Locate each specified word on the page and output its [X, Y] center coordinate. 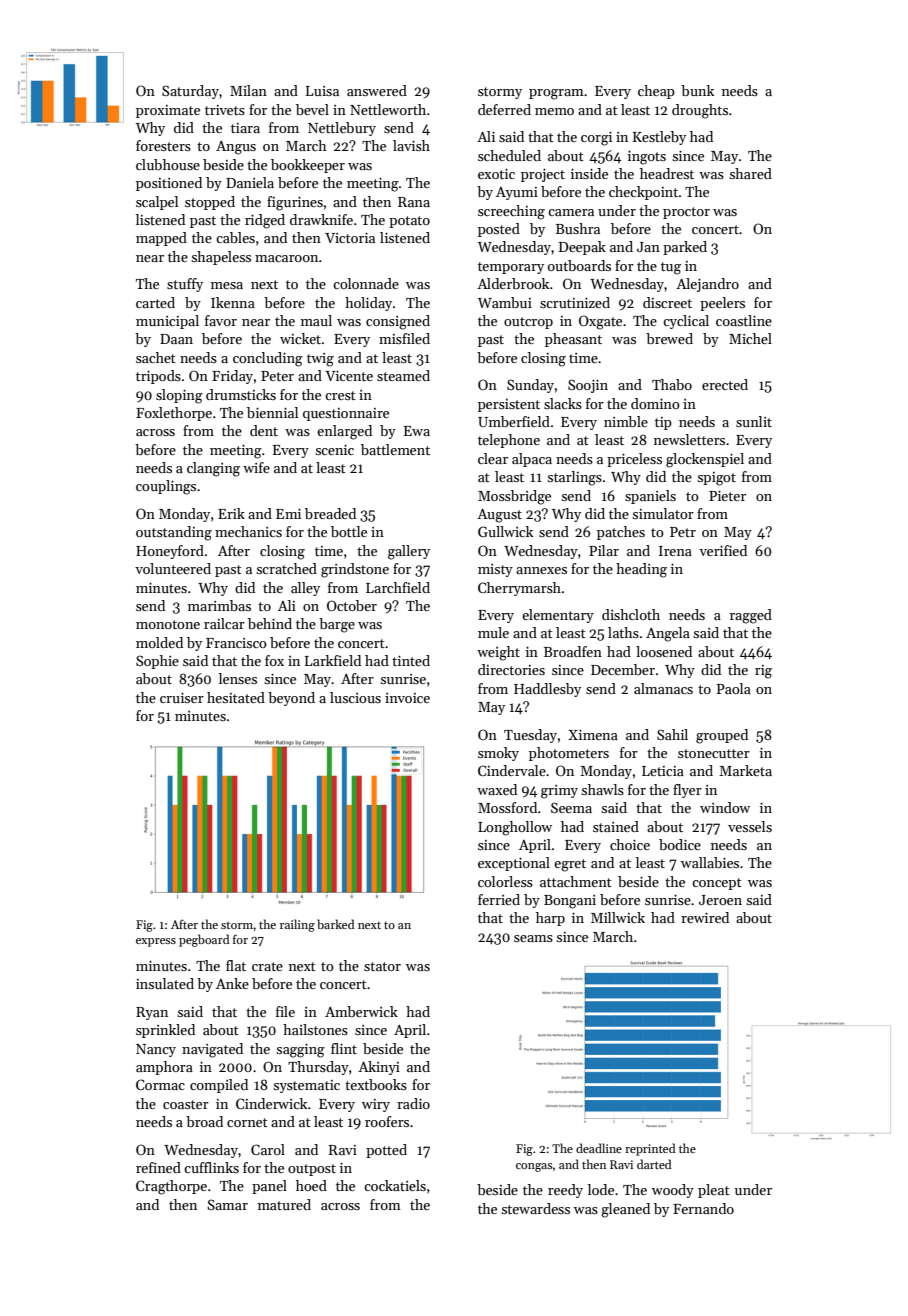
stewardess [535, 1208]
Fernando [703, 1208]
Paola [734, 688]
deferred [504, 109]
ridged [265, 221]
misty [495, 570]
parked [685, 248]
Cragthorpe [171, 1187]
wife [256, 467]
